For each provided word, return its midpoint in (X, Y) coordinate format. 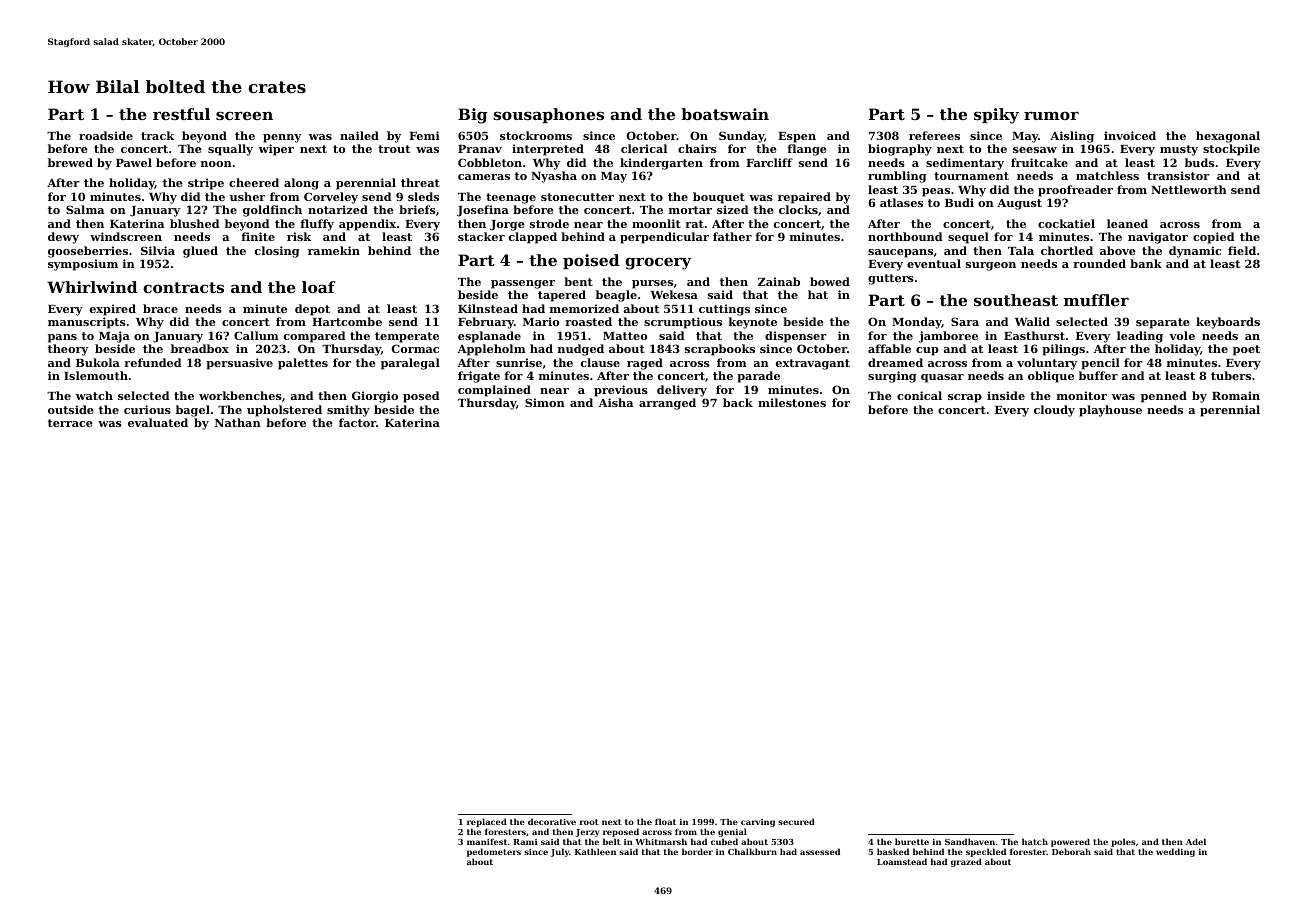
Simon (545, 402)
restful (181, 114)
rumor (1051, 115)
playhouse (1110, 411)
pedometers (494, 852)
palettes (303, 364)
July (560, 852)
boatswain (725, 114)
